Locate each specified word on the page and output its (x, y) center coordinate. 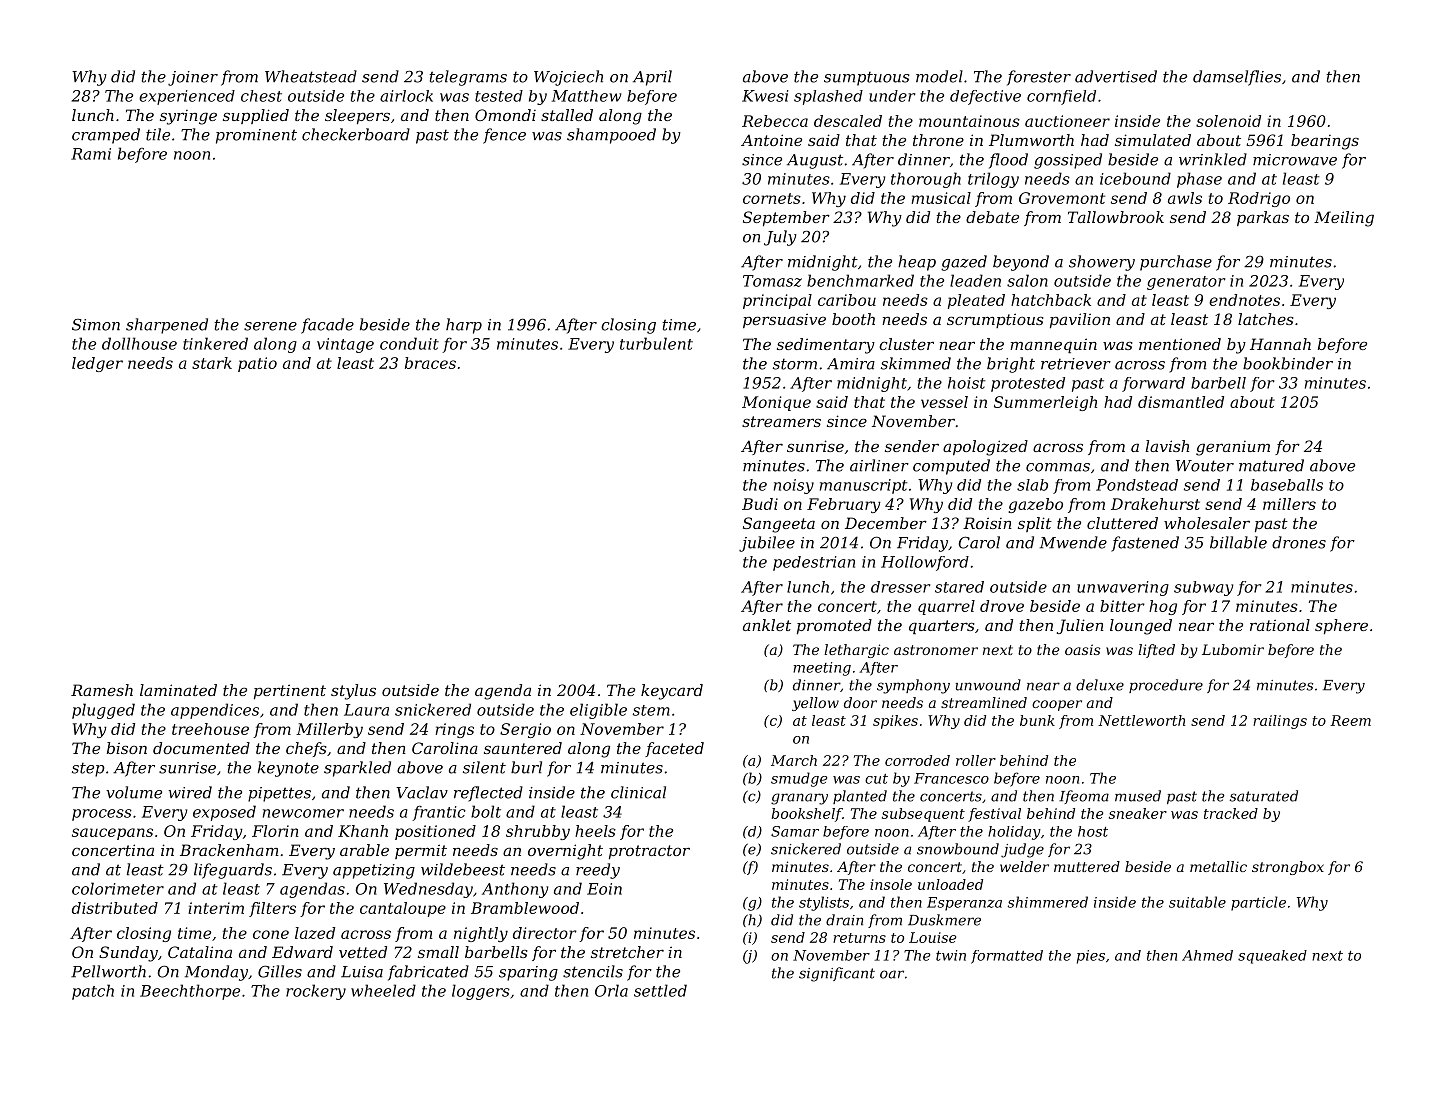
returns (859, 938)
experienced (187, 97)
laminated (178, 690)
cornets (772, 198)
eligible (598, 711)
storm (795, 364)
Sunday (128, 954)
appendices (215, 711)
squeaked (1272, 957)
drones (1299, 542)
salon (1027, 280)
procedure (1166, 686)
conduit (409, 343)
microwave (1295, 160)
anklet (767, 625)
